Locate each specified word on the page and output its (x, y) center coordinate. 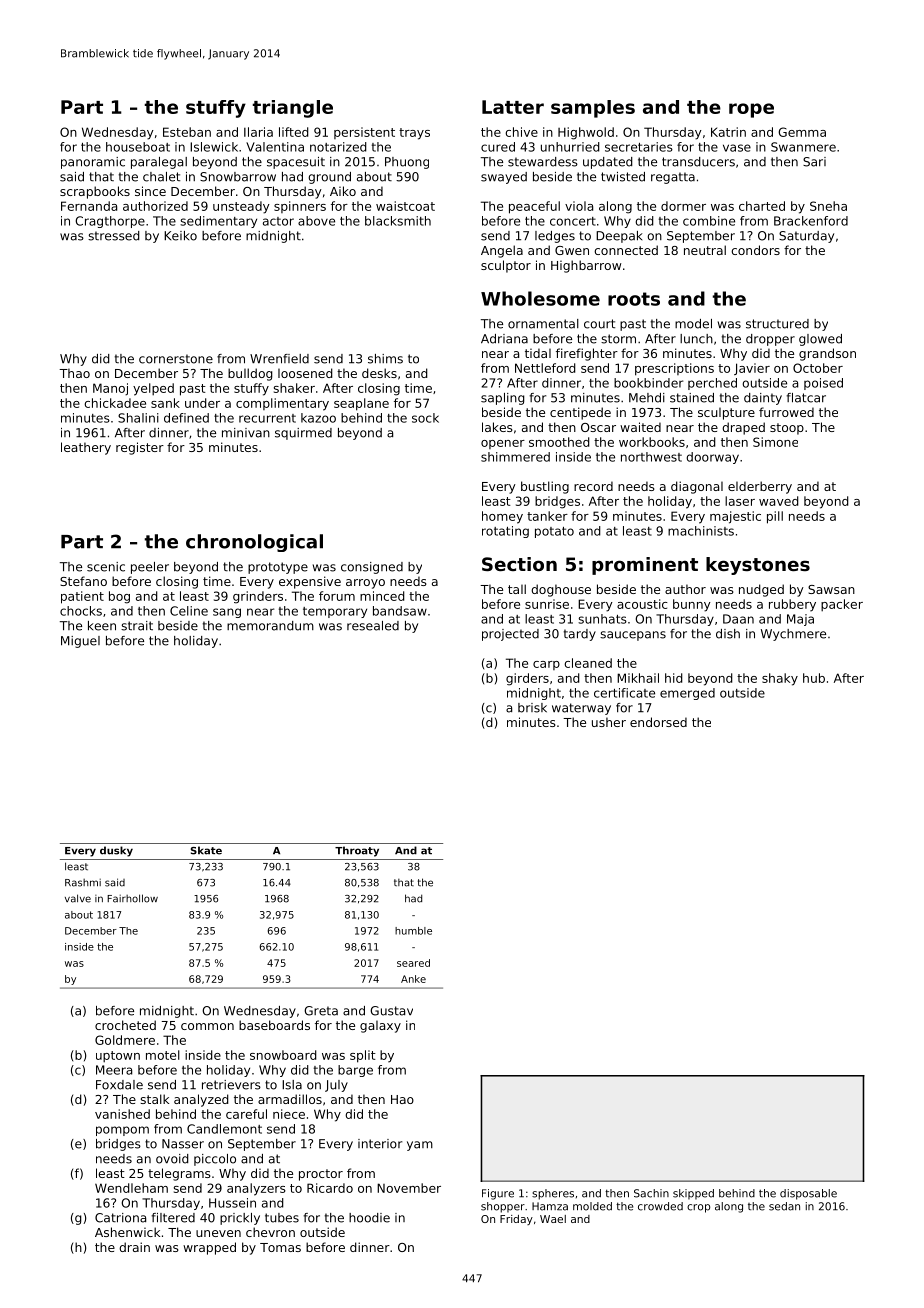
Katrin (728, 132)
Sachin (651, 1193)
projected (510, 635)
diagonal (697, 487)
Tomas (280, 1247)
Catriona (120, 1218)
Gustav (391, 1011)
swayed (504, 178)
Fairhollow (132, 898)
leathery (86, 448)
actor (278, 221)
